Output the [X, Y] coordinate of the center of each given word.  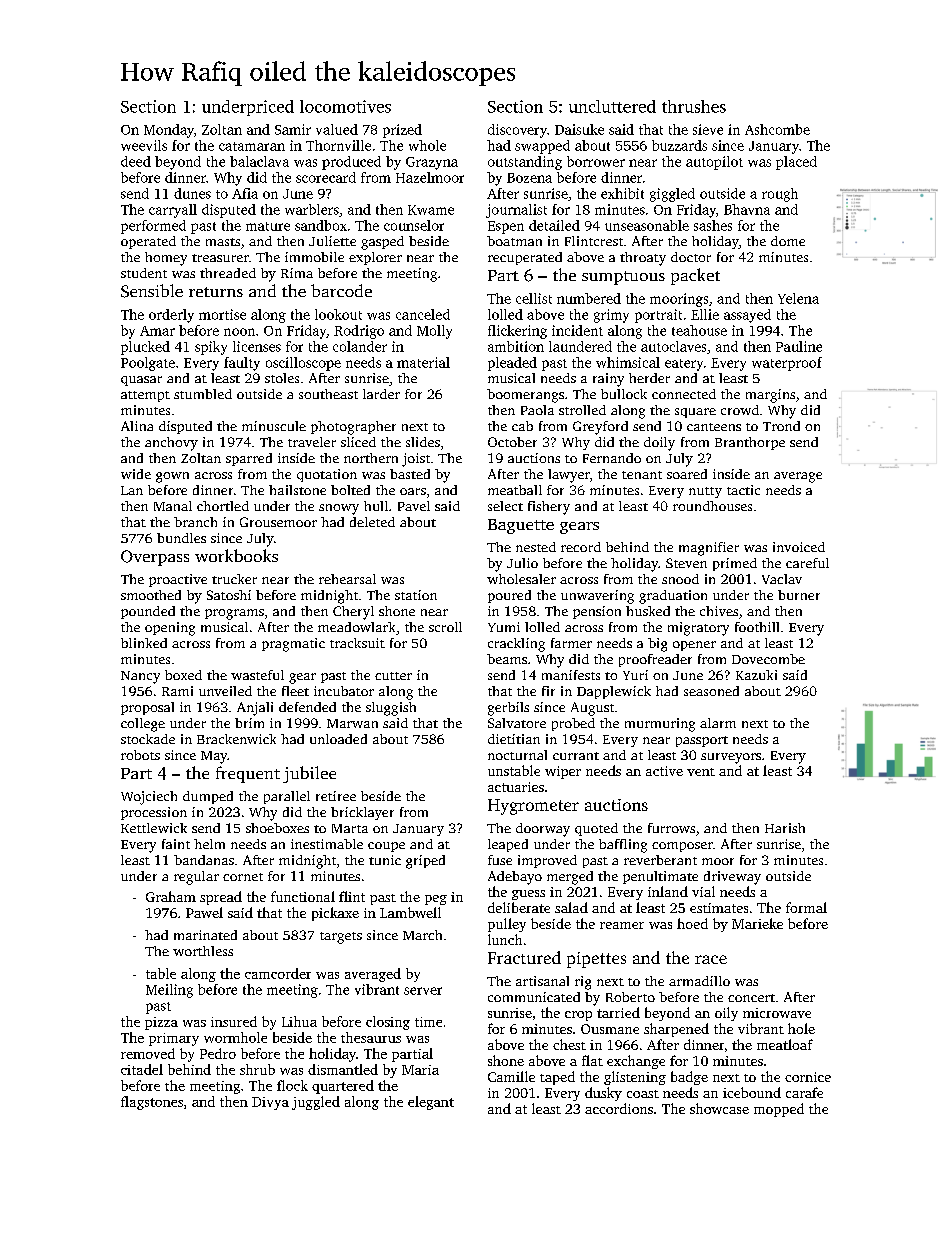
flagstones [152, 1103]
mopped [779, 1110]
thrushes [694, 106]
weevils [144, 145]
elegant [431, 1103]
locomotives [345, 106]
